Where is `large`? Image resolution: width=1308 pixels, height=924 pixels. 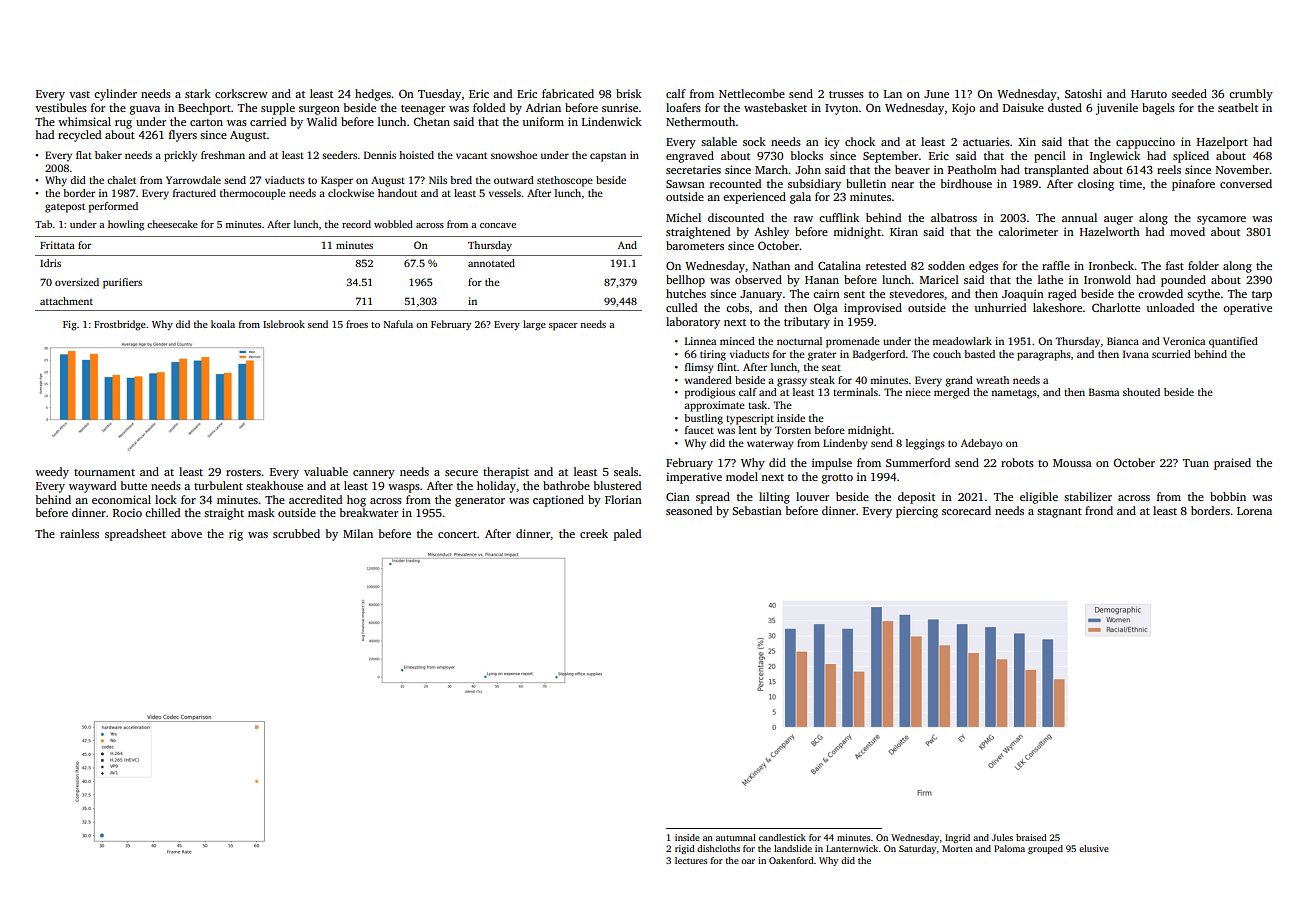
large is located at coordinates (534, 325).
